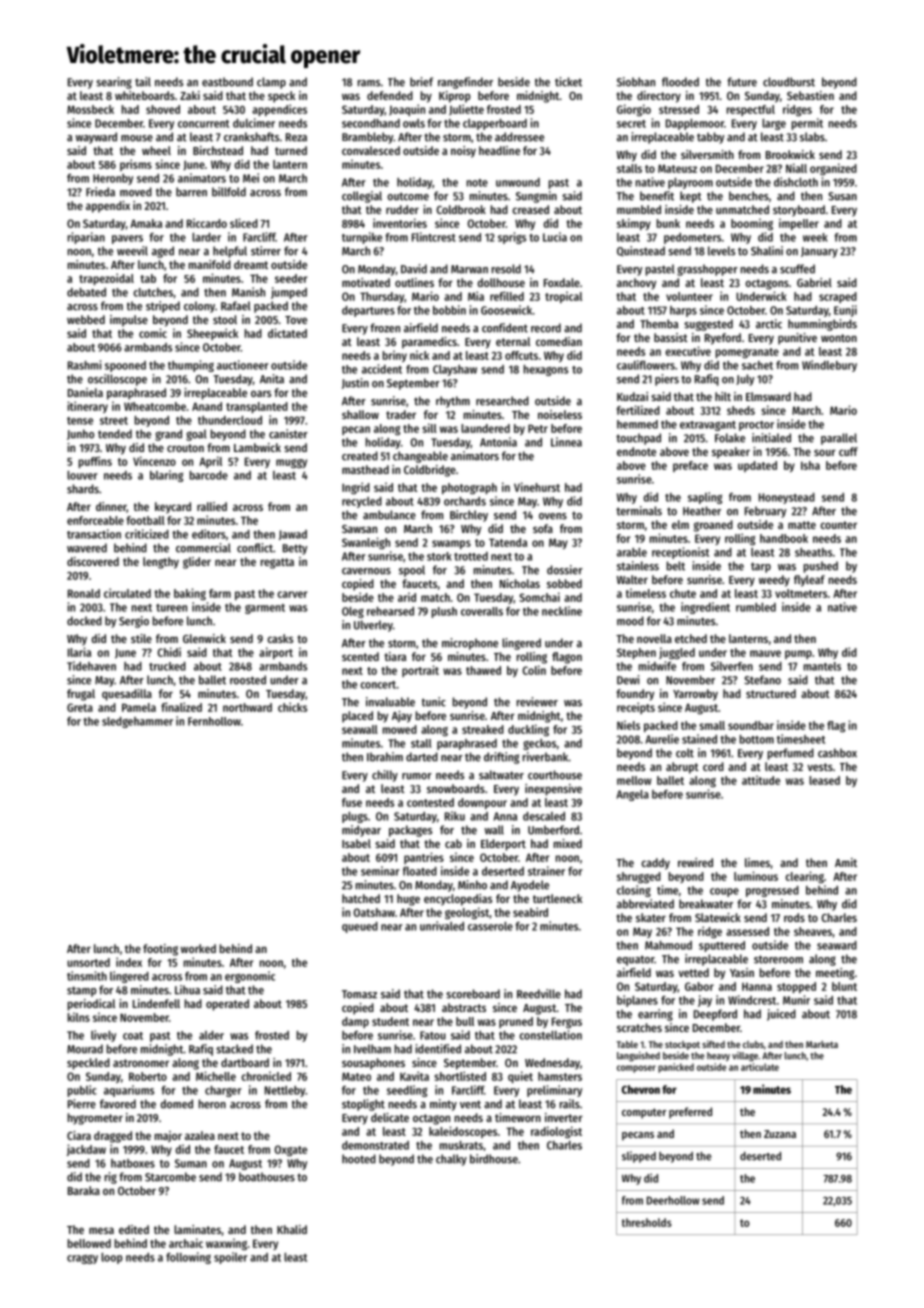 Image resolution: width=924 pixels, height=1308 pixels. What do you see at coordinates (690, 1113) in the screenshot?
I see `preferred` at bounding box center [690, 1113].
